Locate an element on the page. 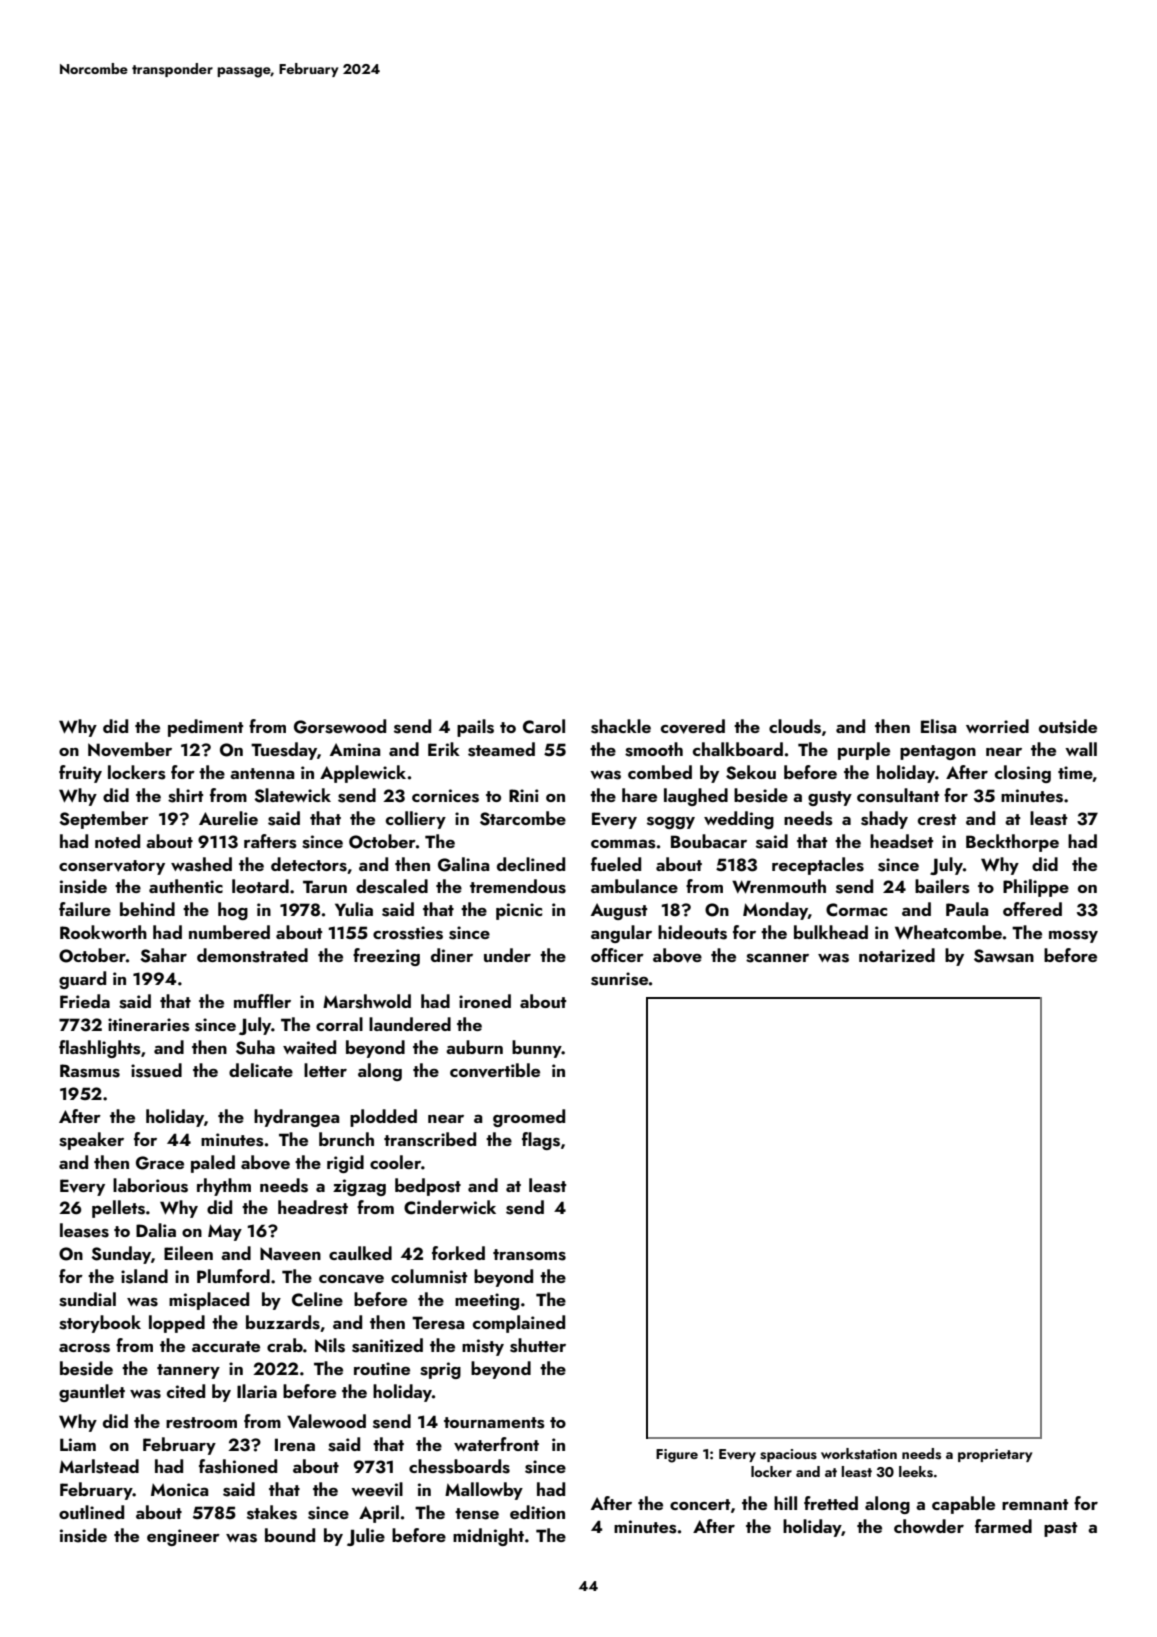 This image has height=1637, width=1157. flags is located at coordinates (541, 1141).
